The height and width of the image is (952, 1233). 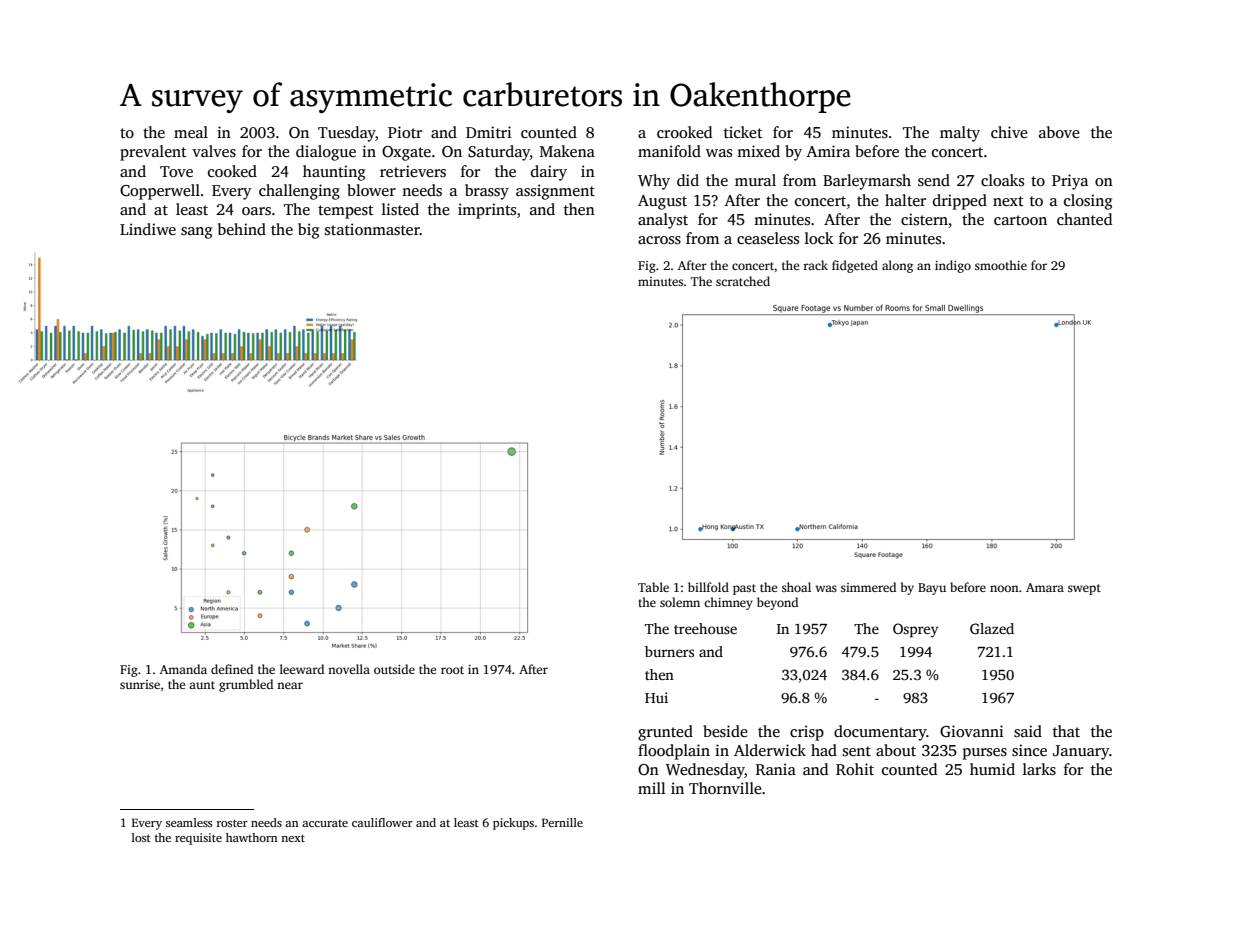 What do you see at coordinates (394, 669) in the image?
I see `outside` at bounding box center [394, 669].
